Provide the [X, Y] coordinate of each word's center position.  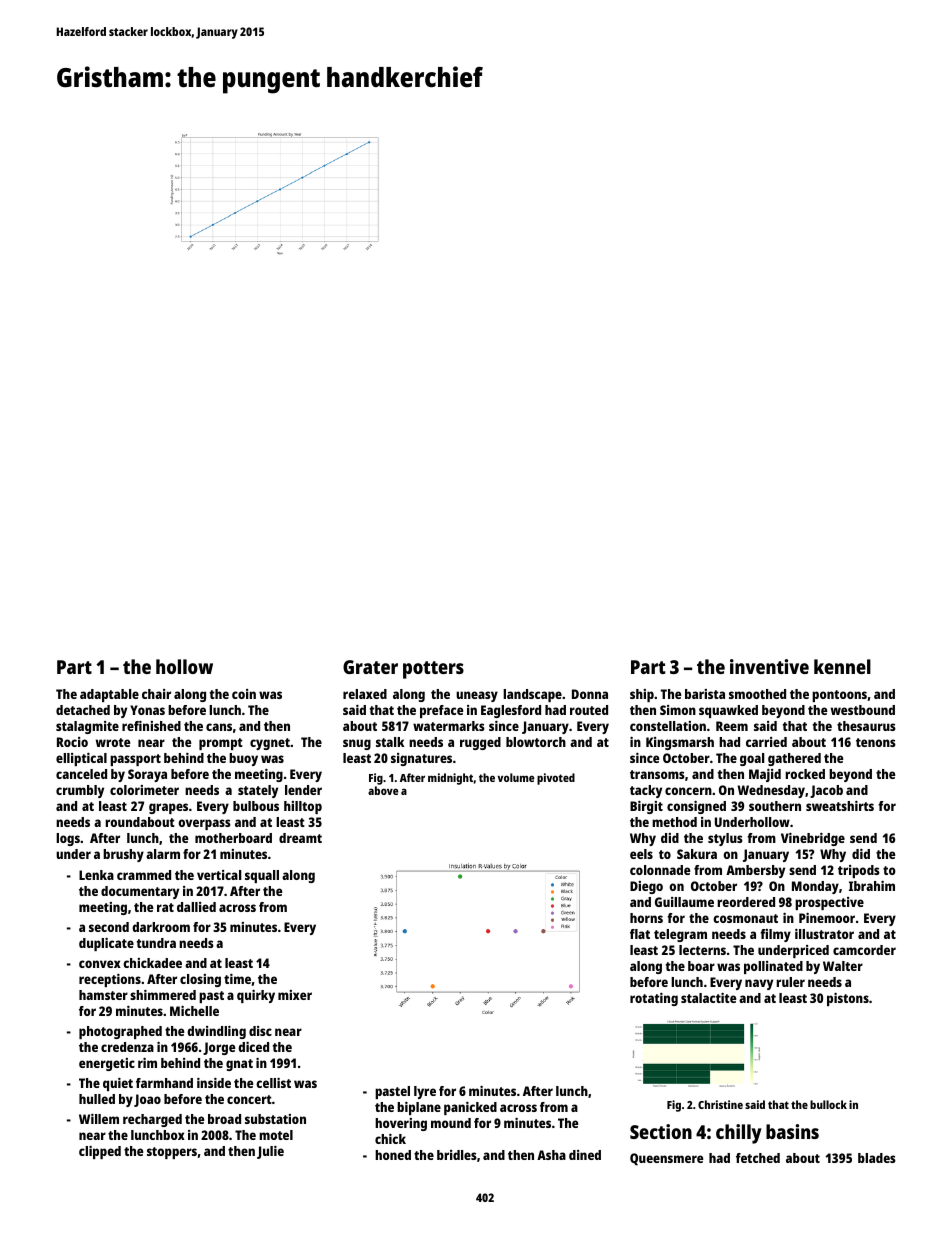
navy [759, 984]
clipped [100, 1152]
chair [156, 694]
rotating [654, 999]
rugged [480, 743]
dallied [196, 907]
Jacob [826, 791]
